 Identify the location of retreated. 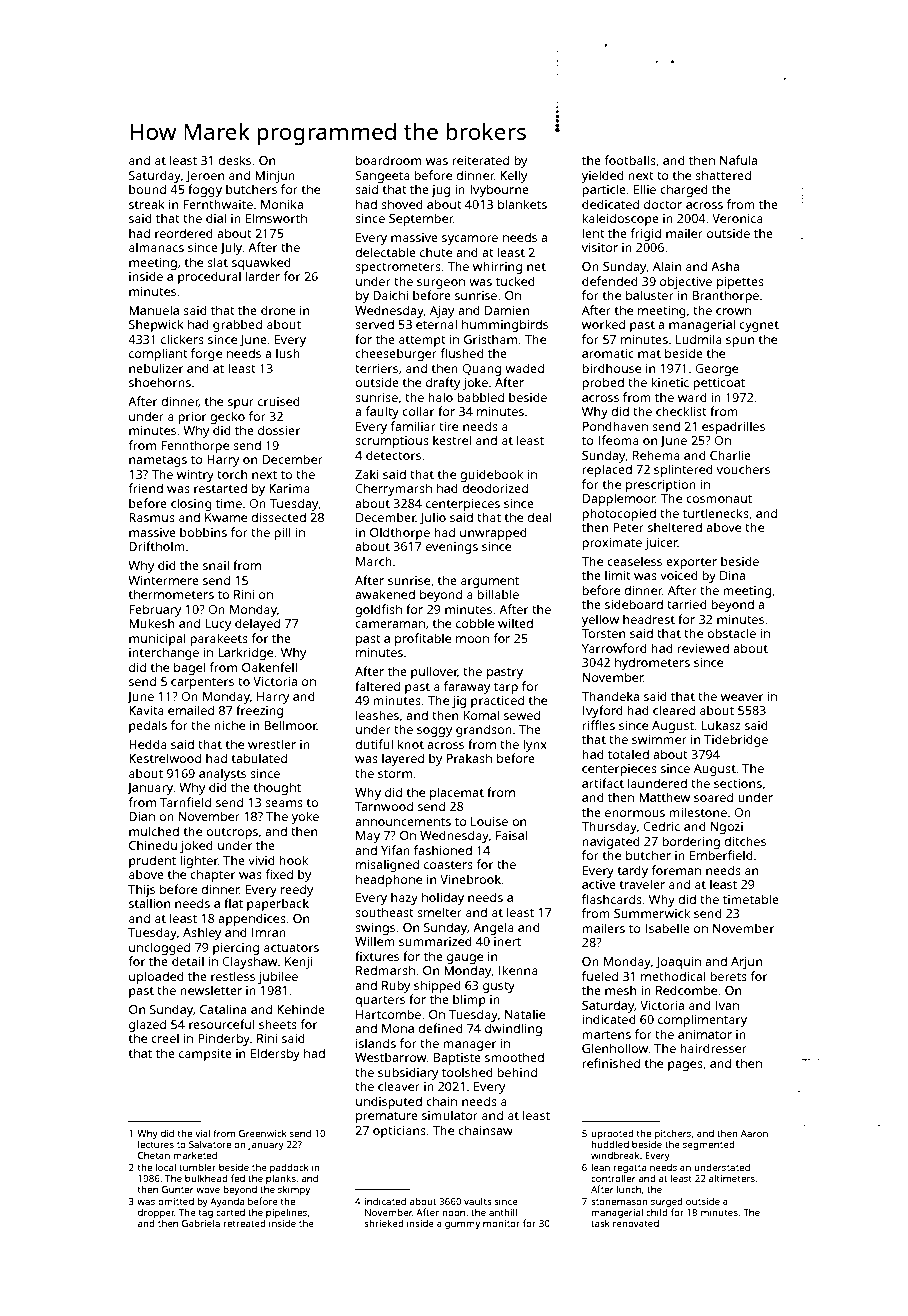
(245, 1223).
